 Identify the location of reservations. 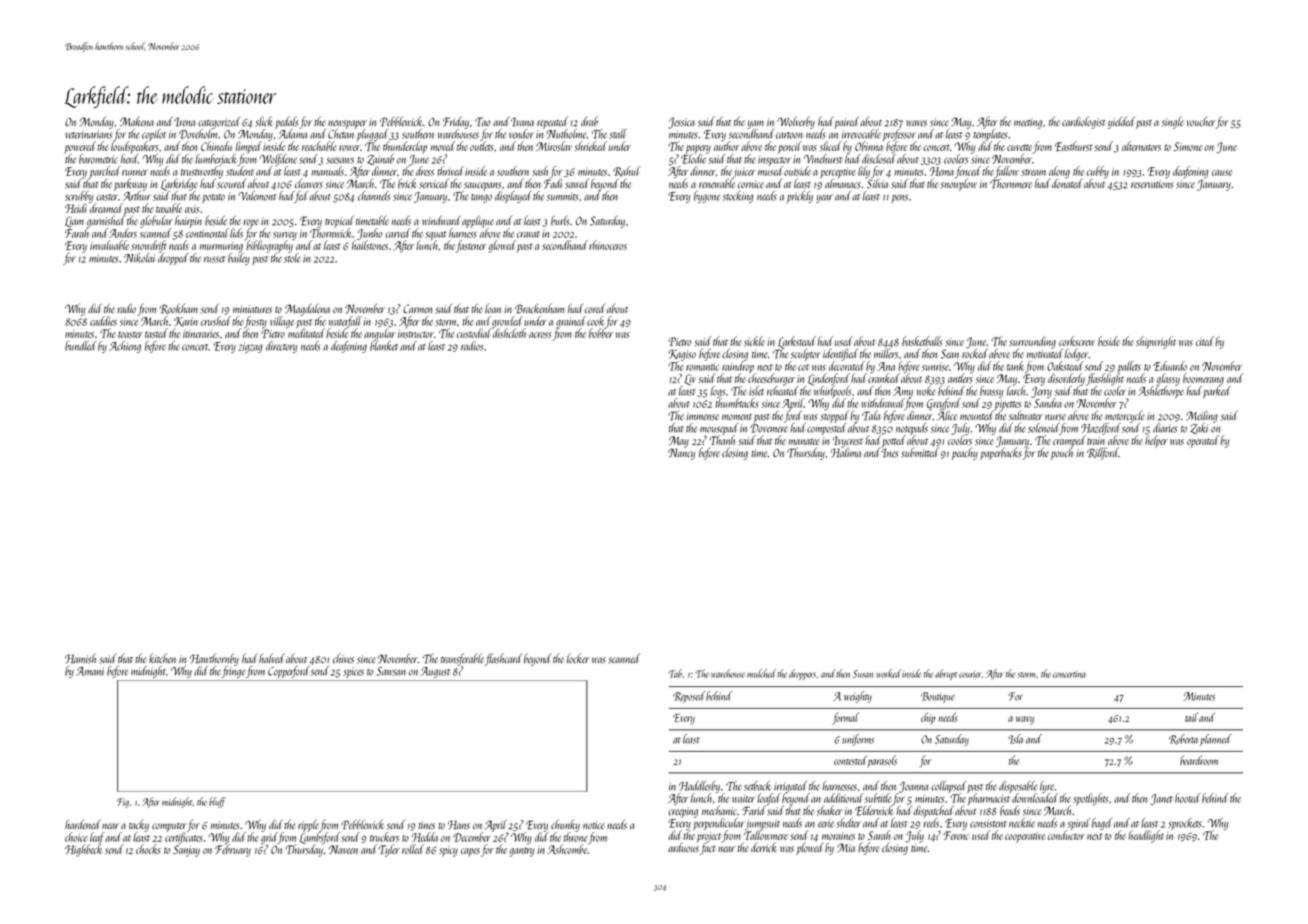
(1152, 184).
